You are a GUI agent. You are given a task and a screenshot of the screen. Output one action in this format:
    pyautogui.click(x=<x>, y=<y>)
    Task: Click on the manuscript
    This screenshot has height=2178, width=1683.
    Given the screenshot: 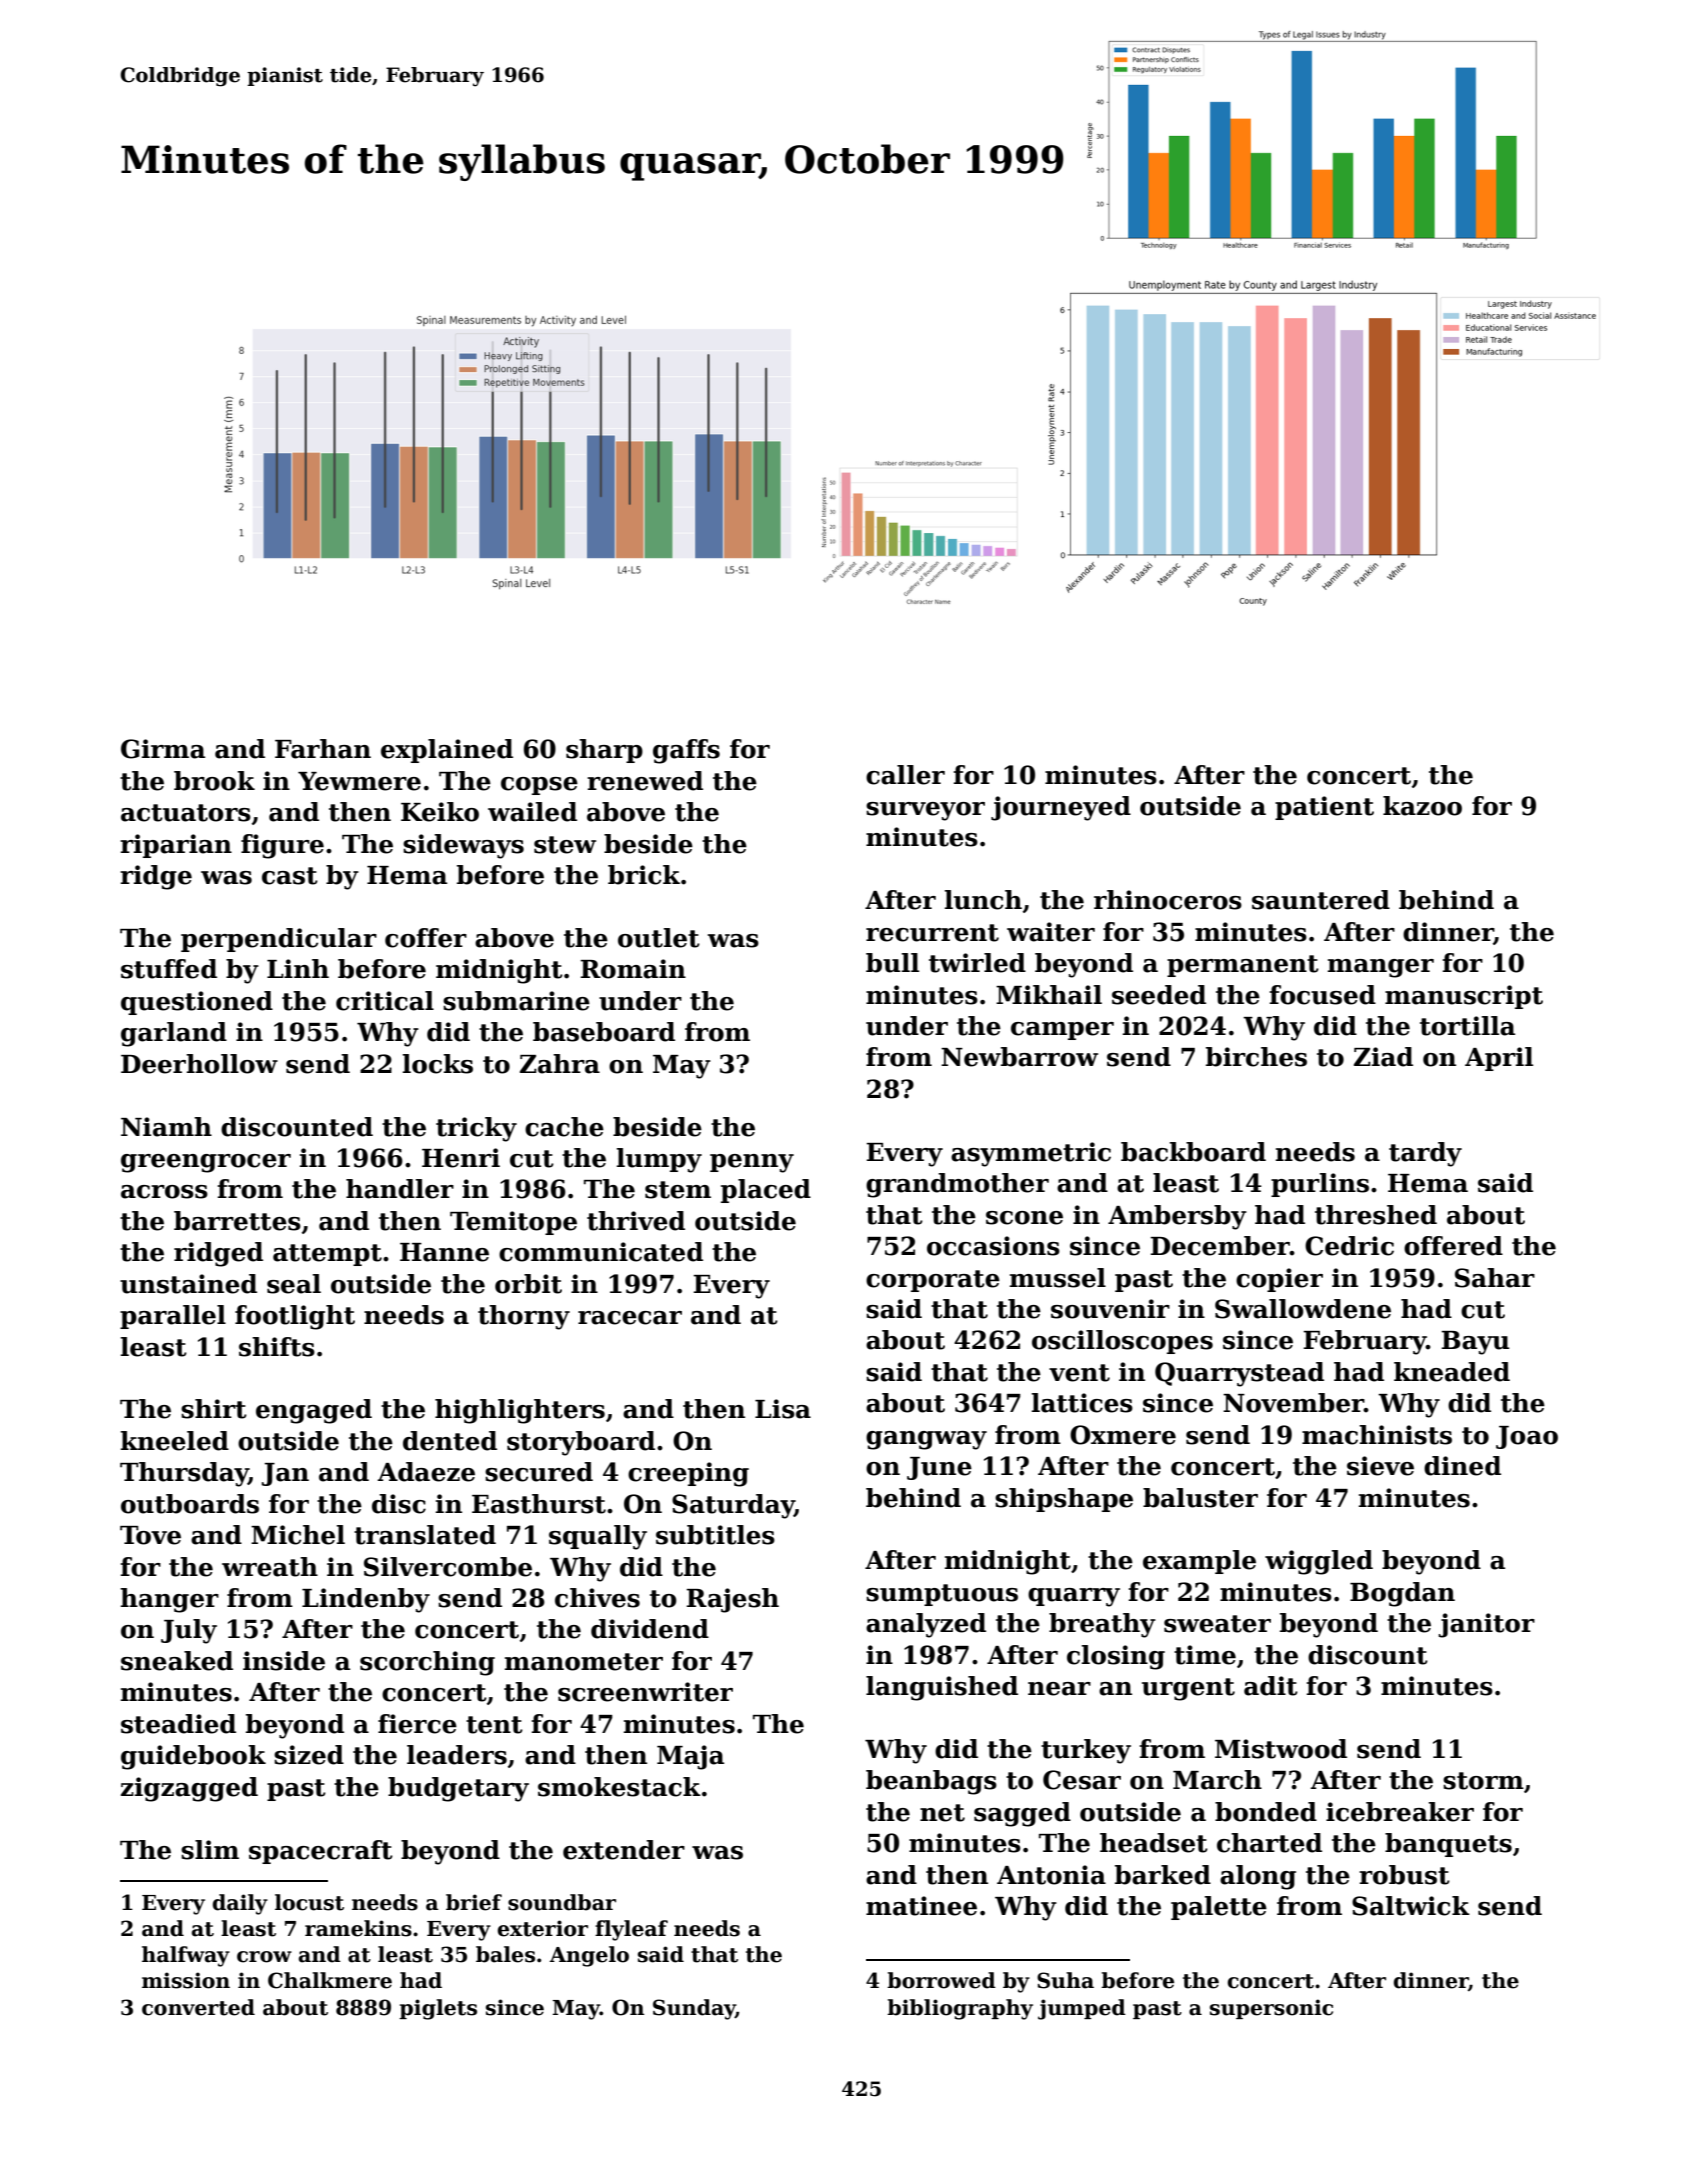 What is the action you would take?
    pyautogui.click(x=1464, y=997)
